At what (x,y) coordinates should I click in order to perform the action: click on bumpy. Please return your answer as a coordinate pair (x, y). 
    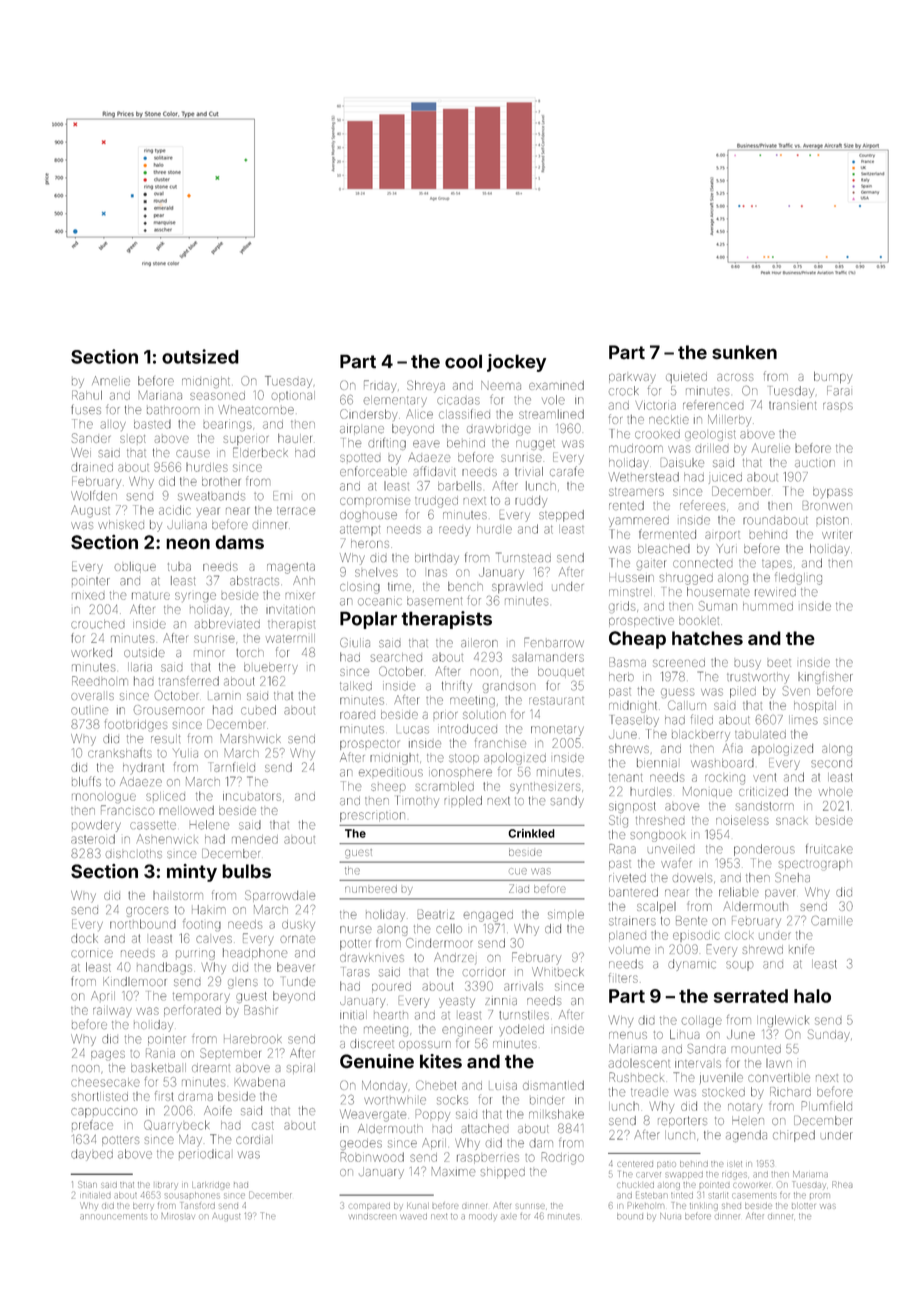
    Looking at the image, I should click on (833, 378).
